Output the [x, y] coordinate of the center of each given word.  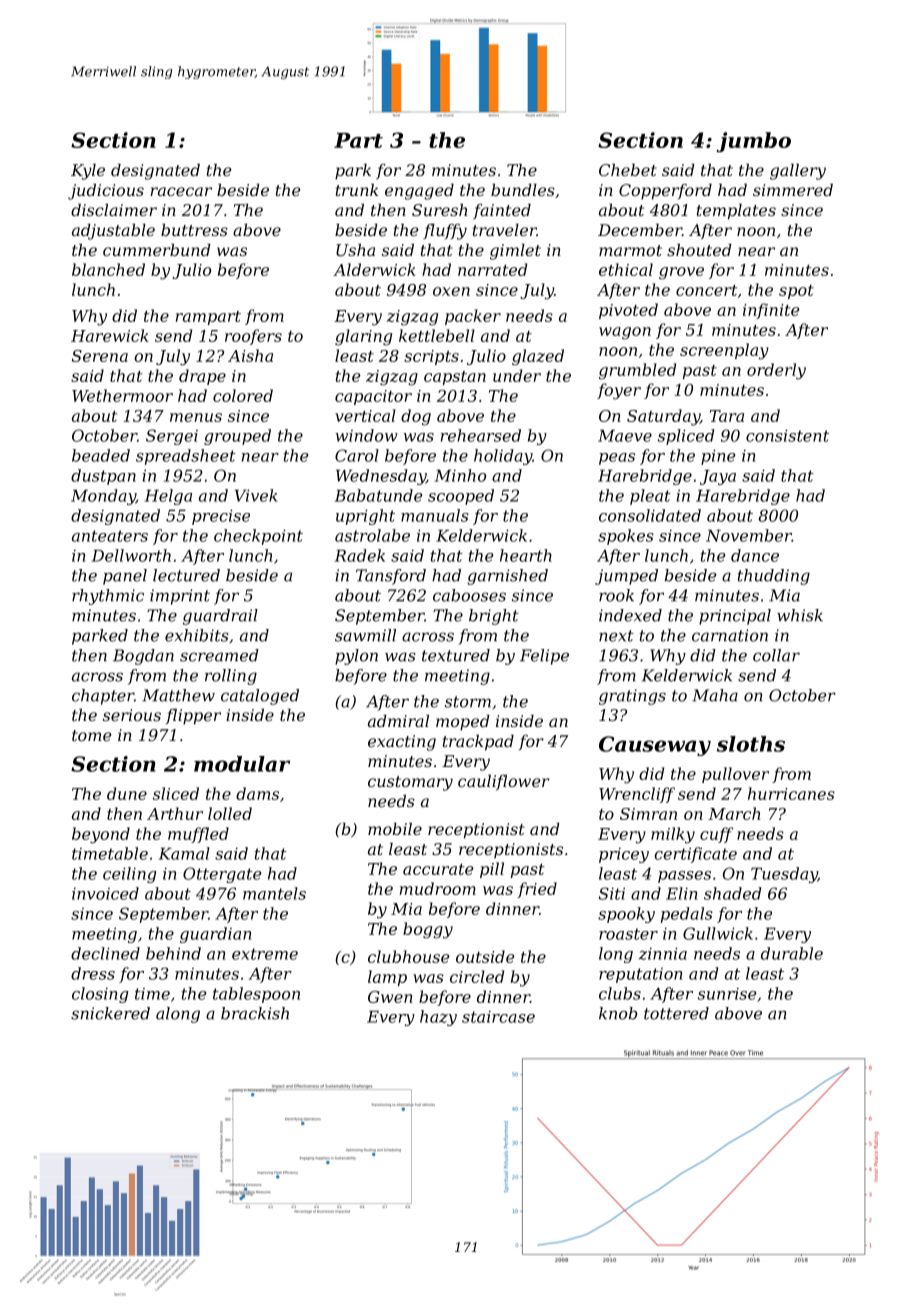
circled [477, 976]
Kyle [88, 172]
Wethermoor [122, 395]
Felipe [544, 657]
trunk [357, 190]
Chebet [628, 170]
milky [673, 835]
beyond [101, 835]
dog [416, 417]
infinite [771, 311]
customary [410, 783]
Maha [715, 695]
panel [125, 577]
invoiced [105, 893]
